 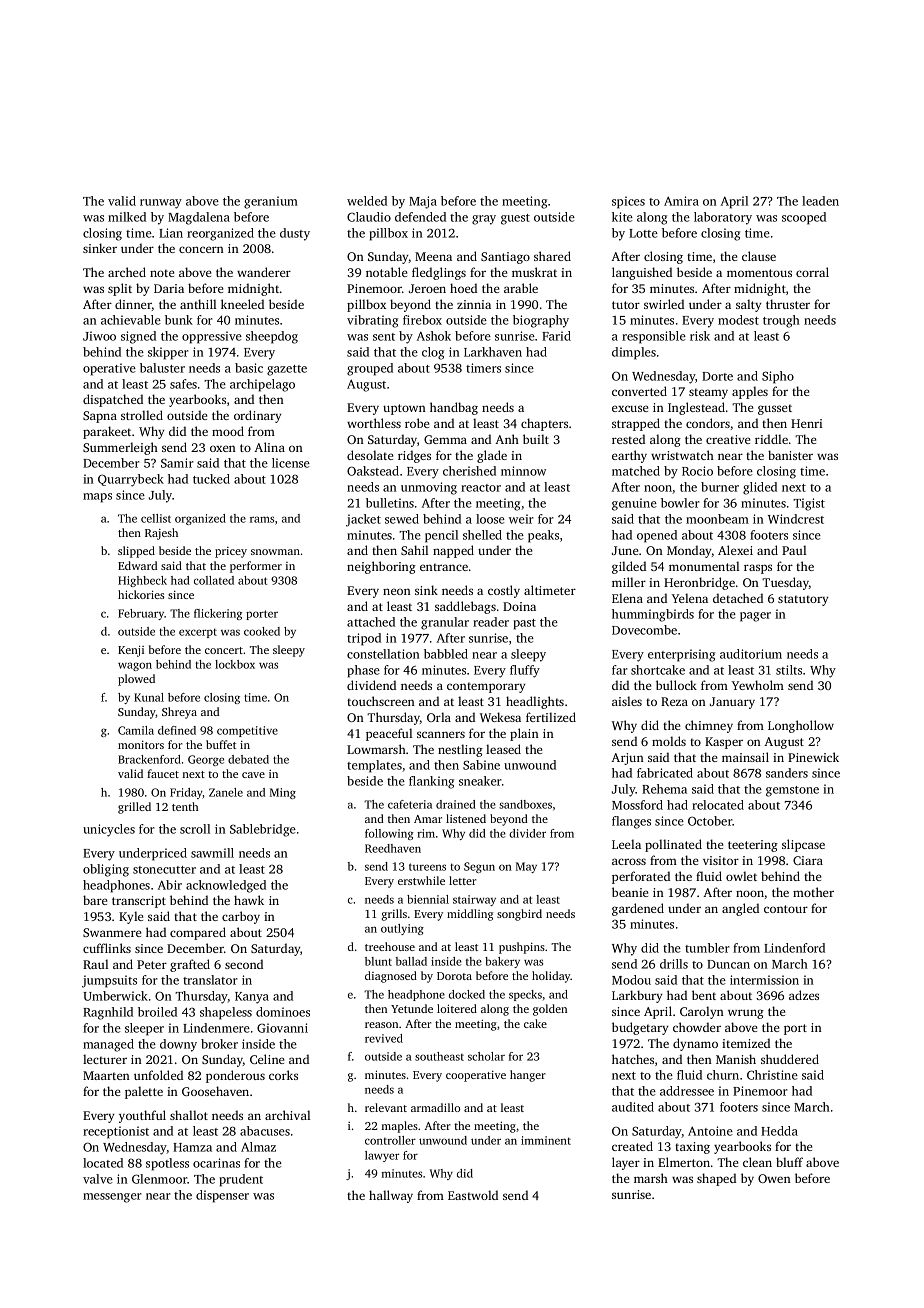 What do you see at coordinates (482, 535) in the screenshot?
I see `shelled` at bounding box center [482, 535].
